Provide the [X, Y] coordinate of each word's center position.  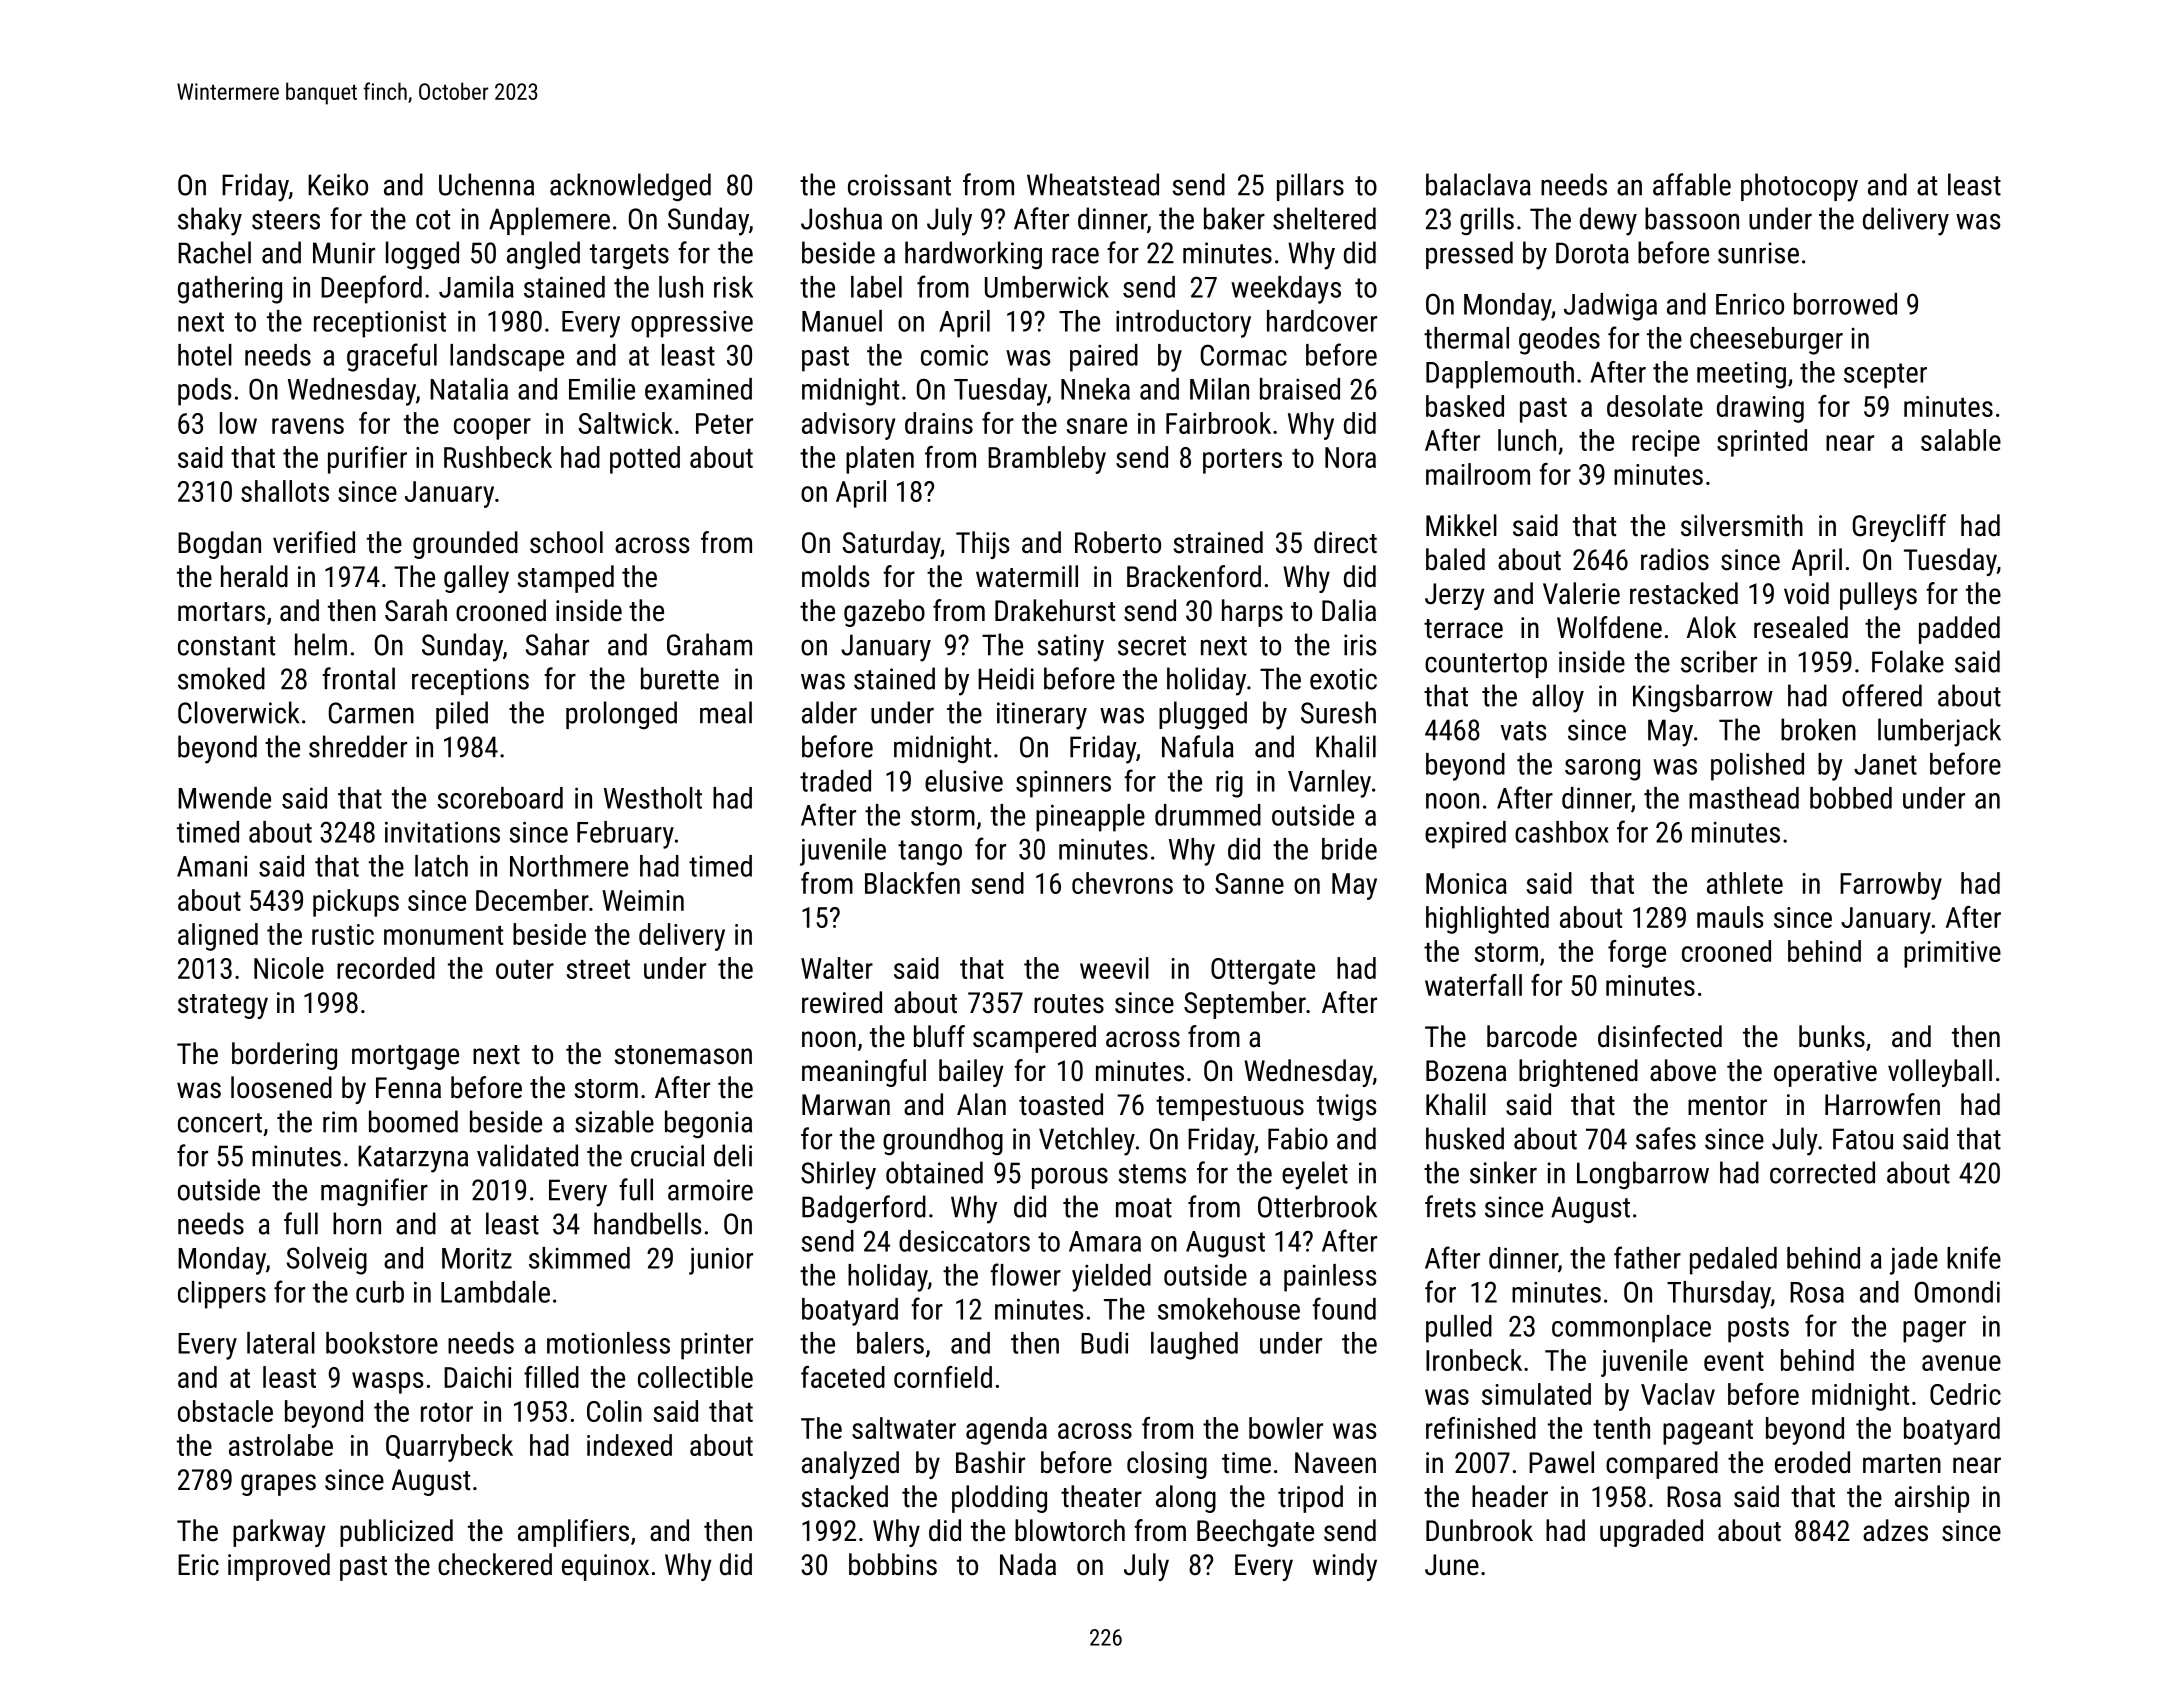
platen [880, 460]
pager [1934, 1332]
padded [1959, 630]
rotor [447, 1412]
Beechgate [1255, 1533]
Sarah [416, 610]
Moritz [477, 1258]
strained [1218, 542]
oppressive [692, 324]
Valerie [1581, 593]
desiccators [964, 1241]
